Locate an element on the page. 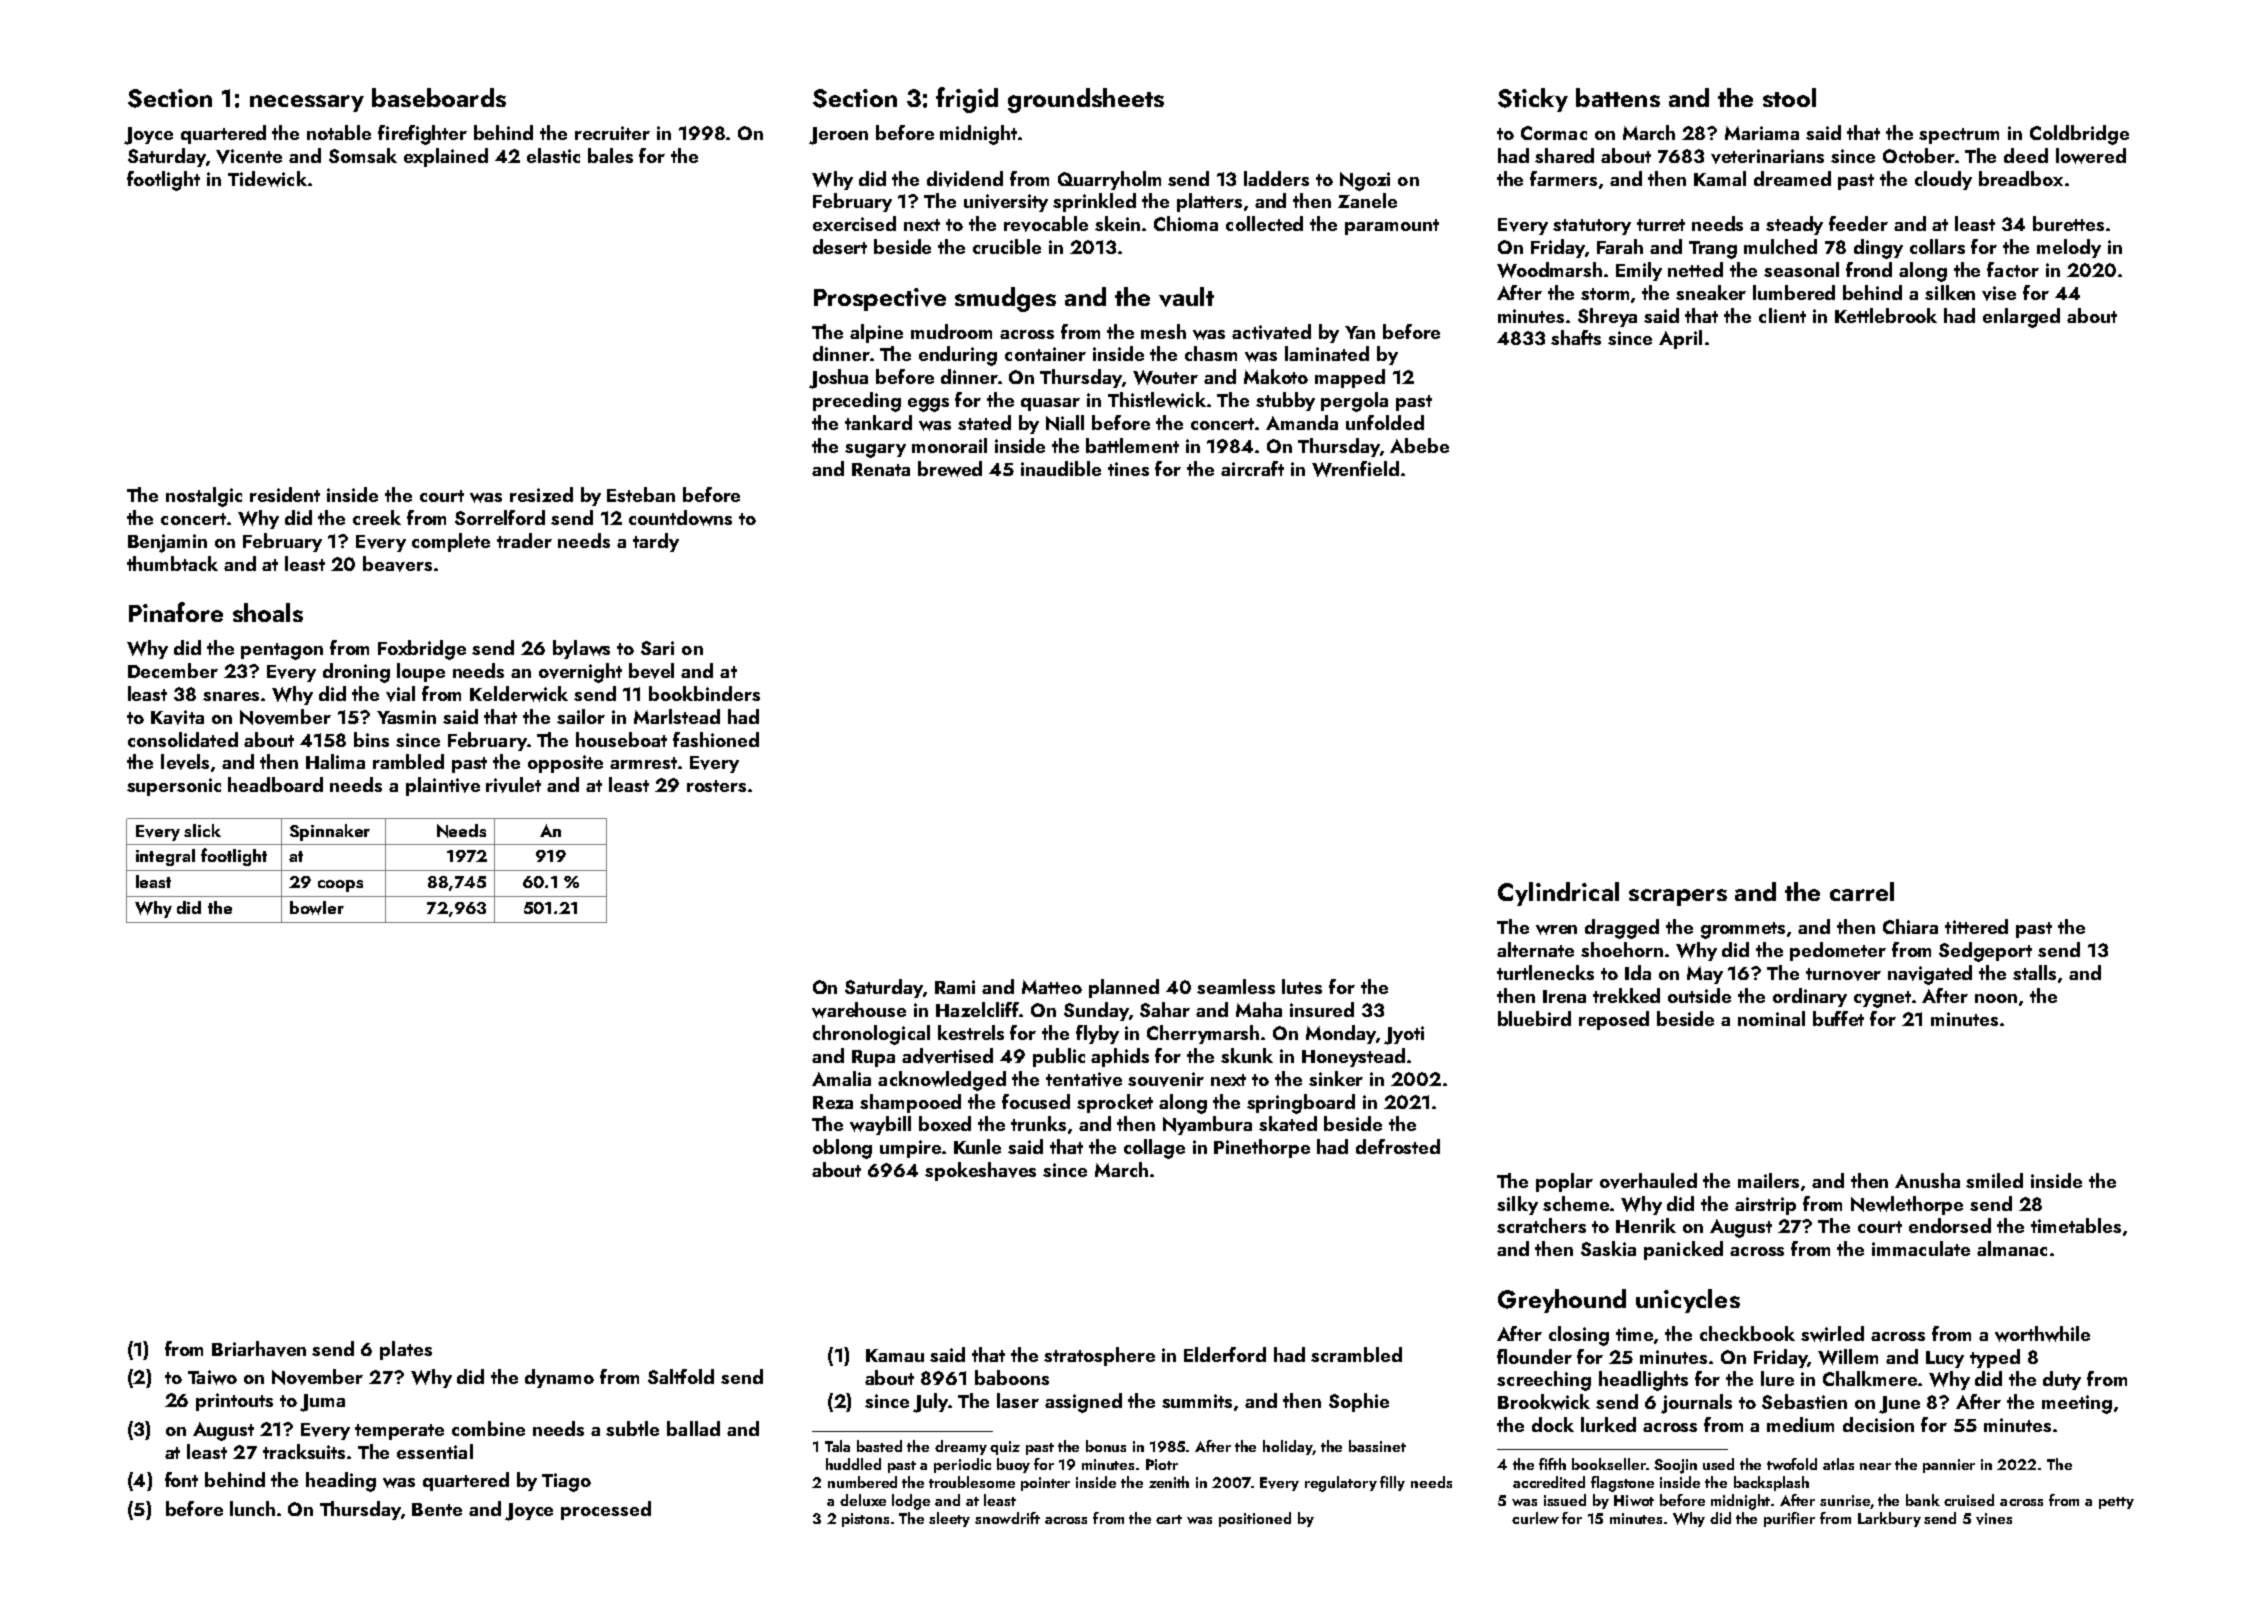 The height and width of the page is (1602, 2265). Esteban is located at coordinates (641, 494).
